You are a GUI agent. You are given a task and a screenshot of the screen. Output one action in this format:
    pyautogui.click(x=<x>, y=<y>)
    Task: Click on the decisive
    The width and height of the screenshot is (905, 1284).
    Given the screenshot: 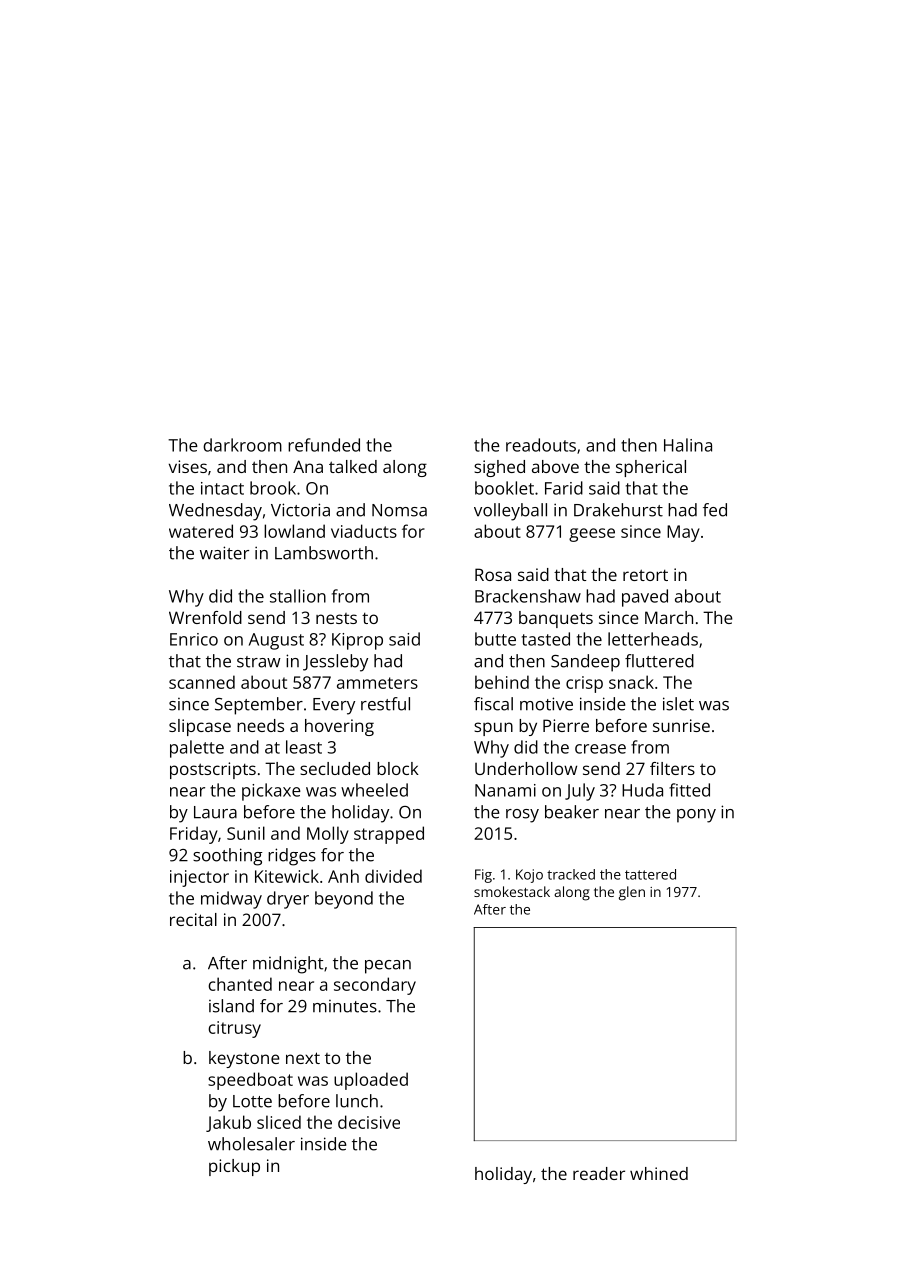 What is the action you would take?
    pyautogui.click(x=369, y=1122)
